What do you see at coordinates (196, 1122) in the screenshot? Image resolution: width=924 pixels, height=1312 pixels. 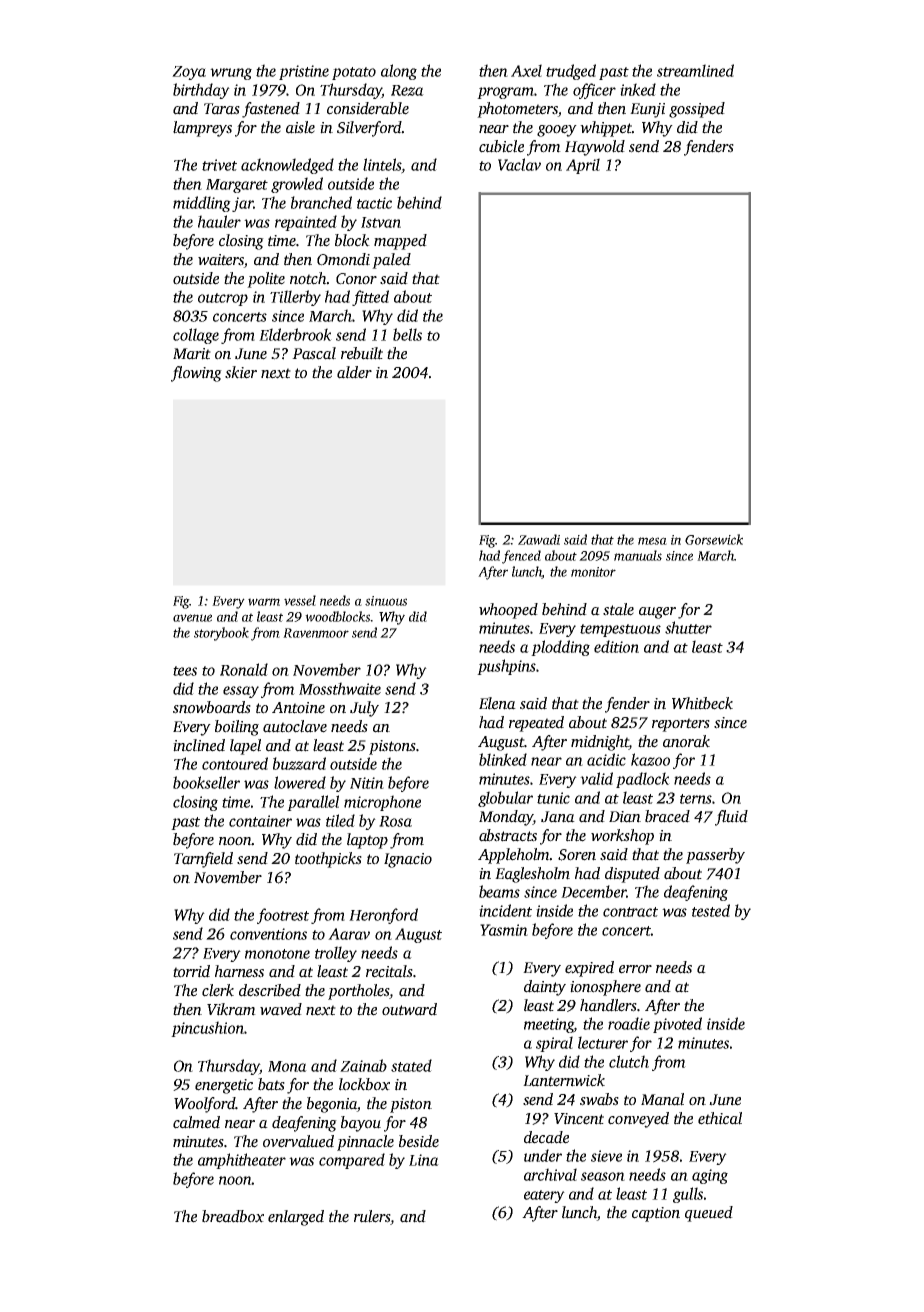 I see `calmed` at bounding box center [196, 1122].
